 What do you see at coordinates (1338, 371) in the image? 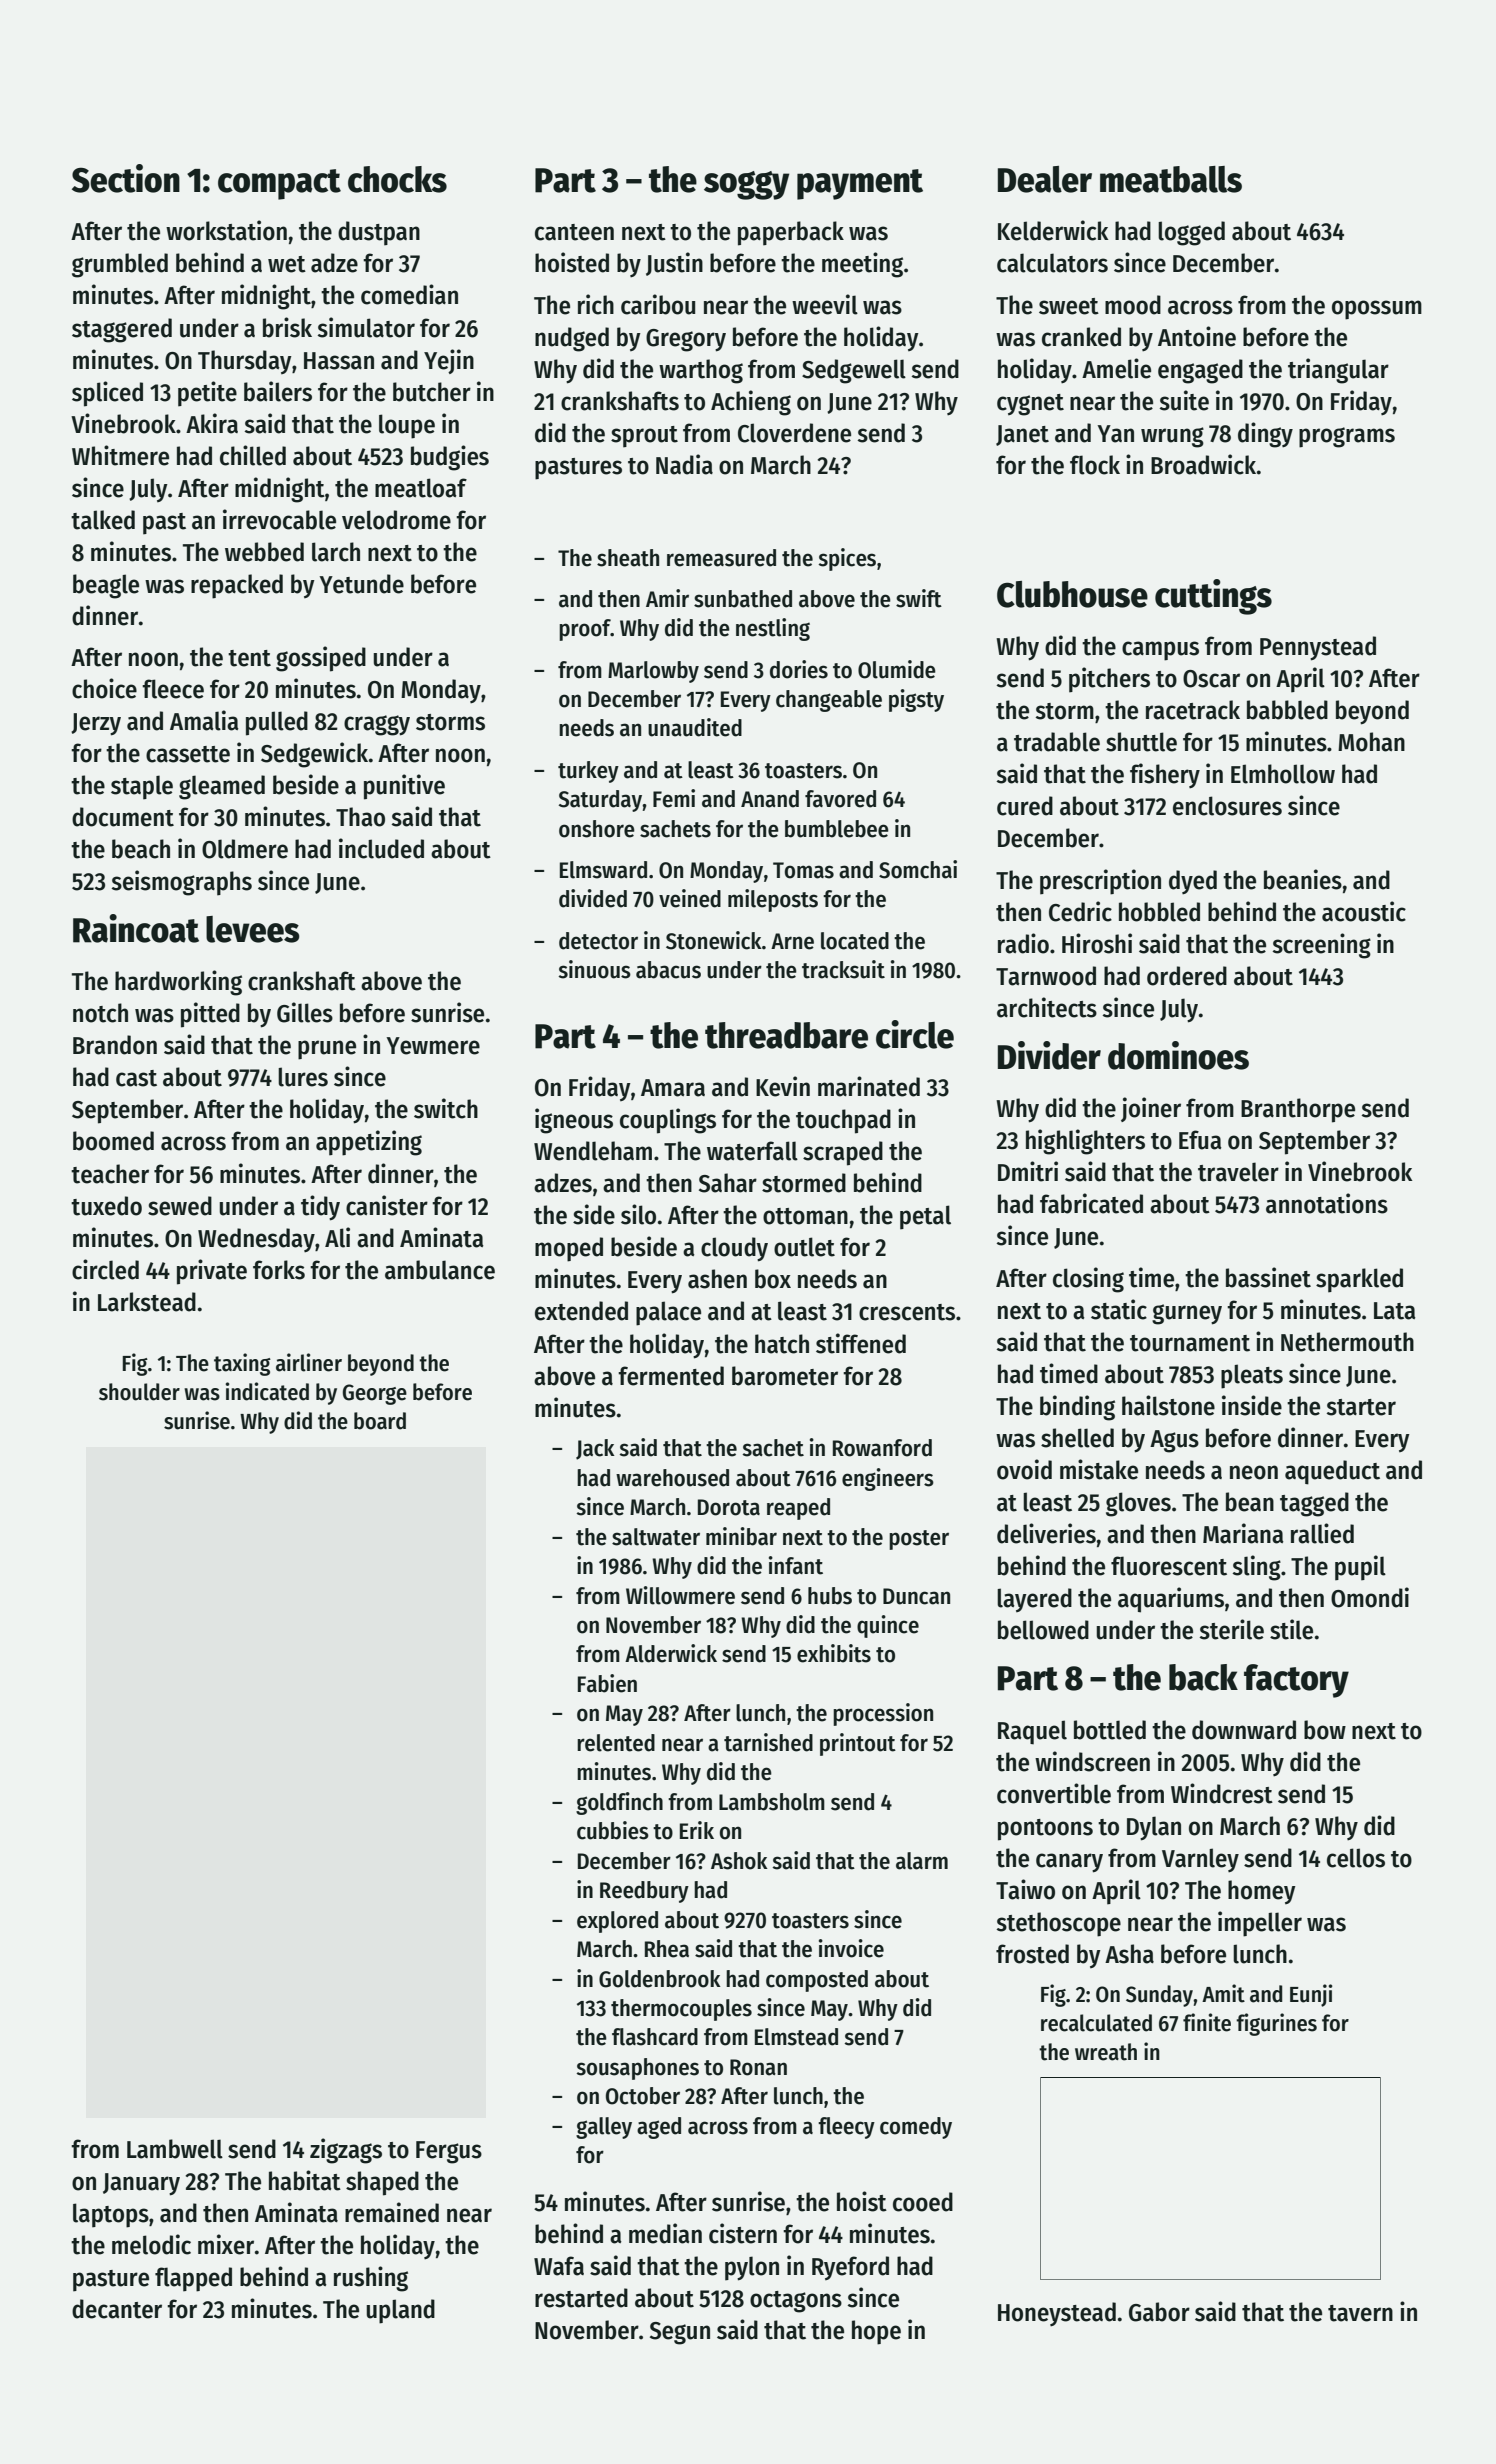
I see `triangular` at bounding box center [1338, 371].
